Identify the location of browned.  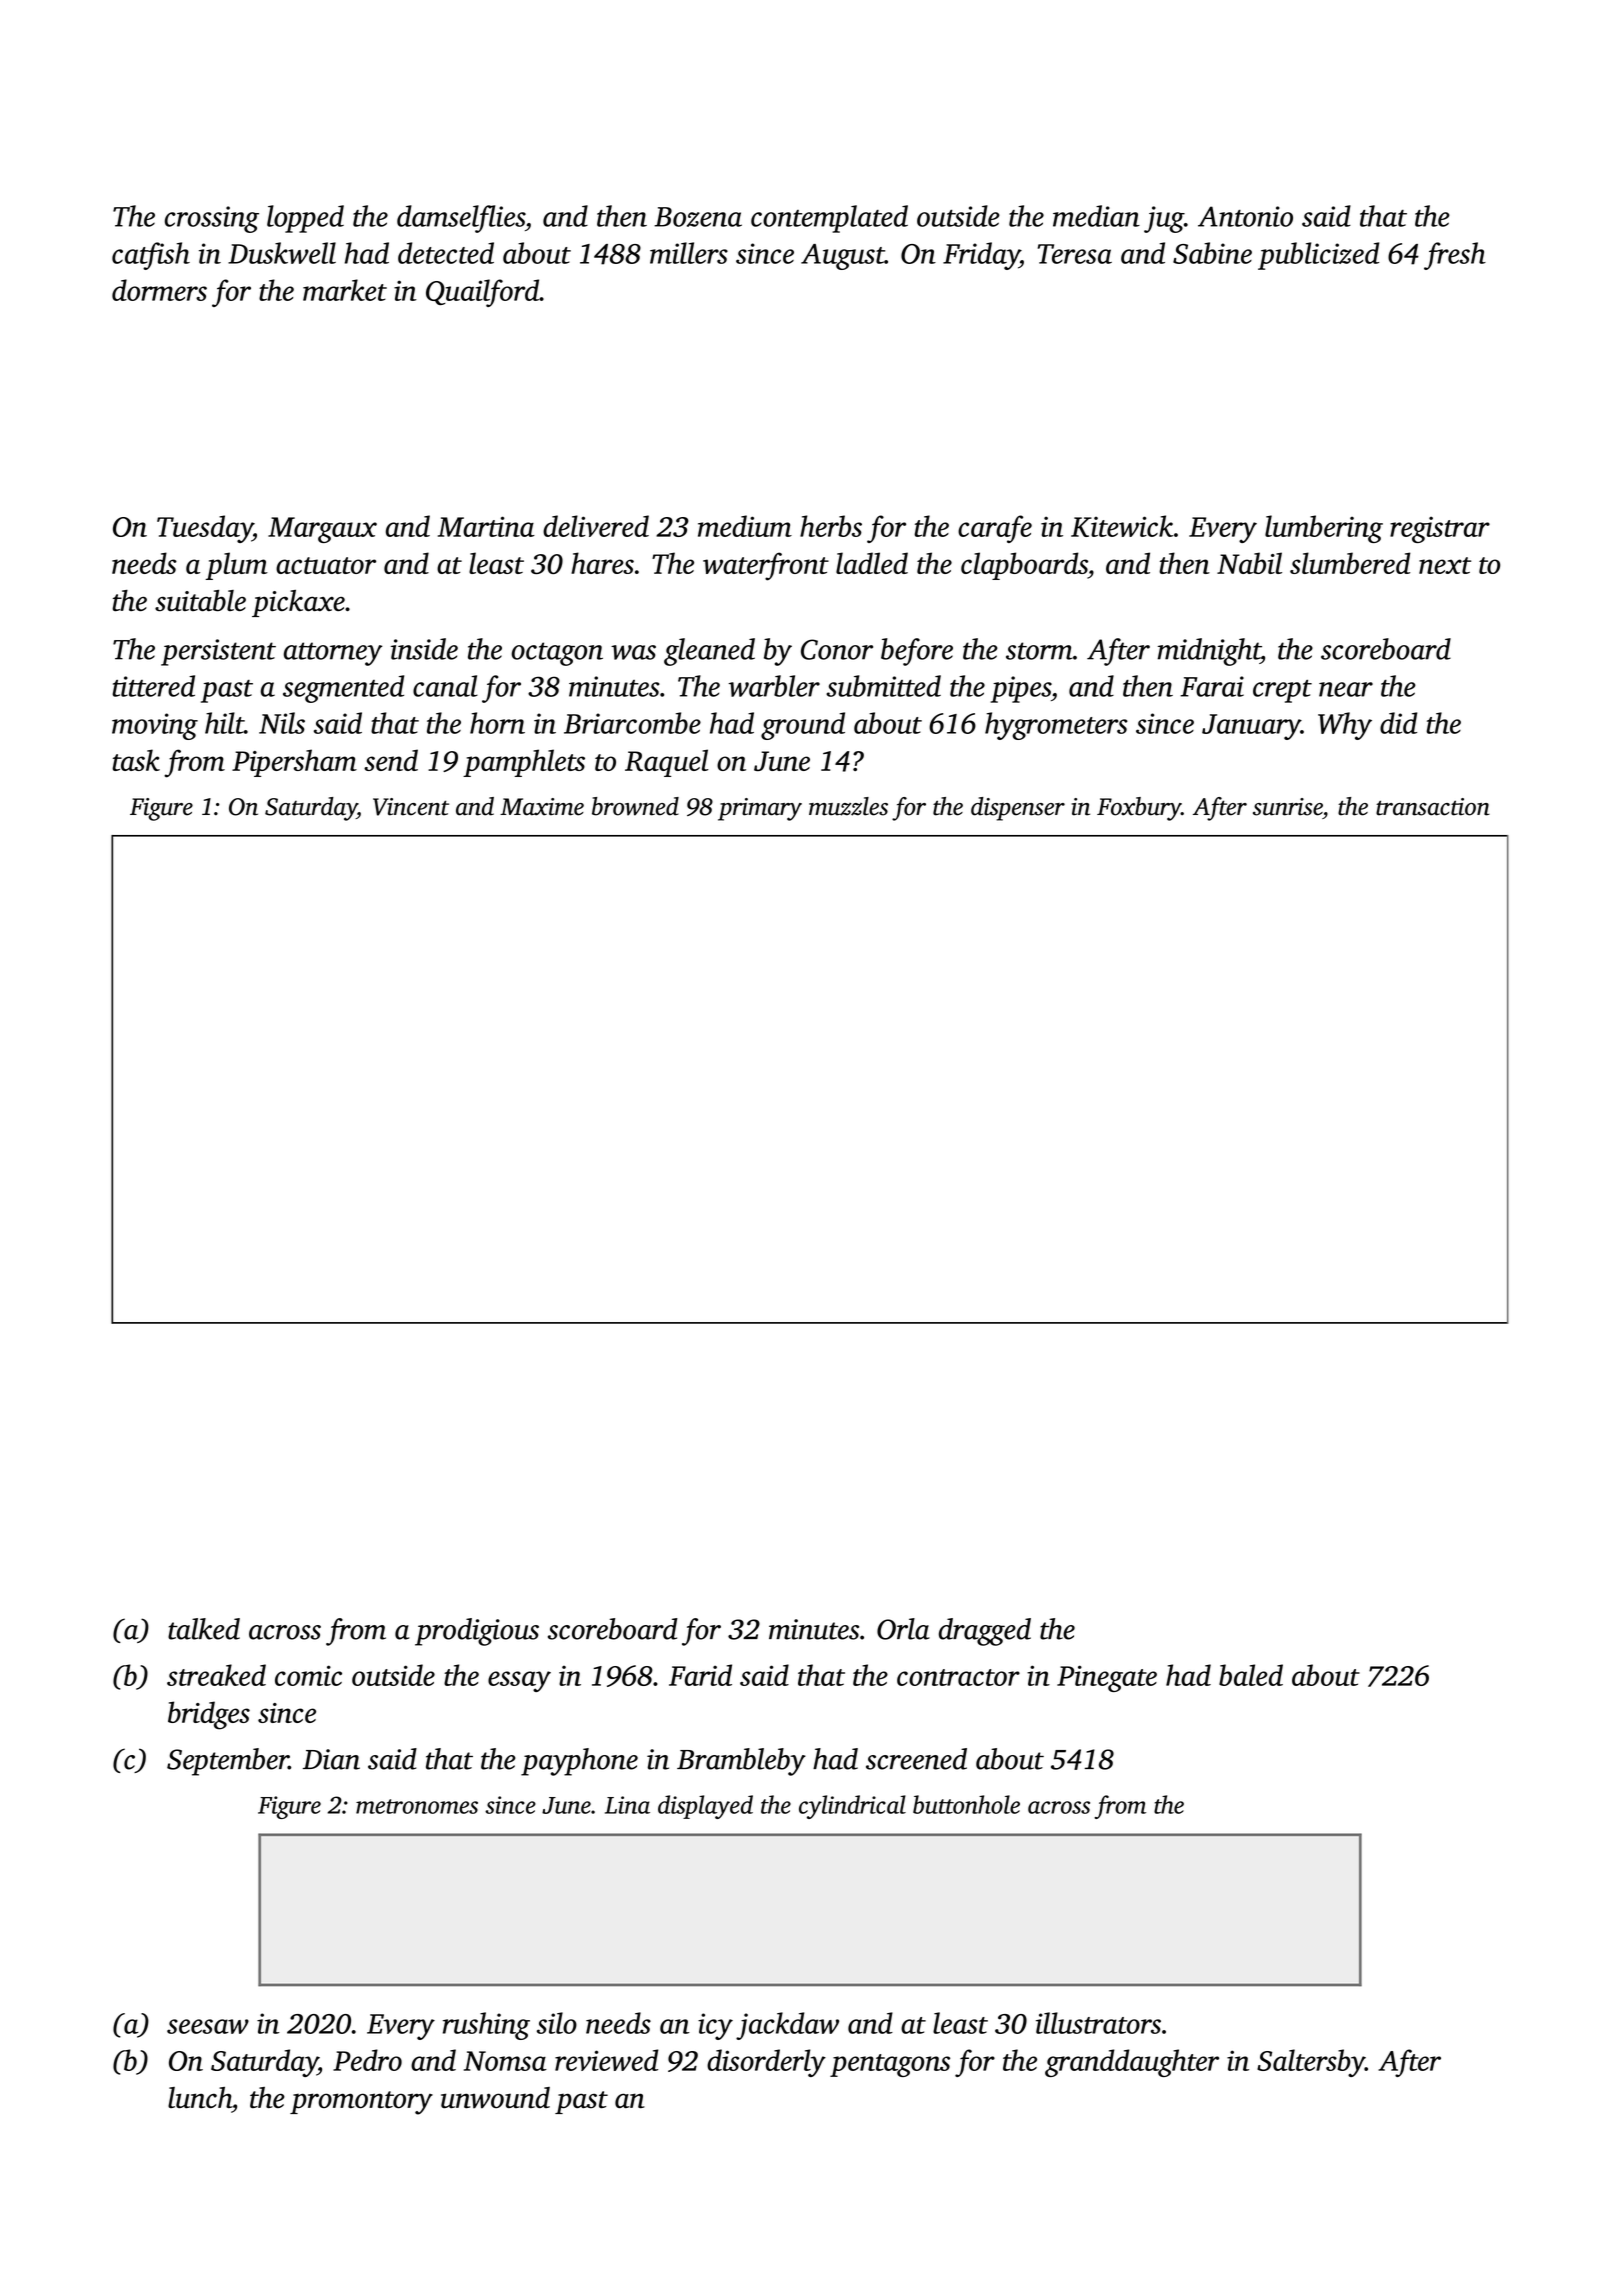
(635, 806).
